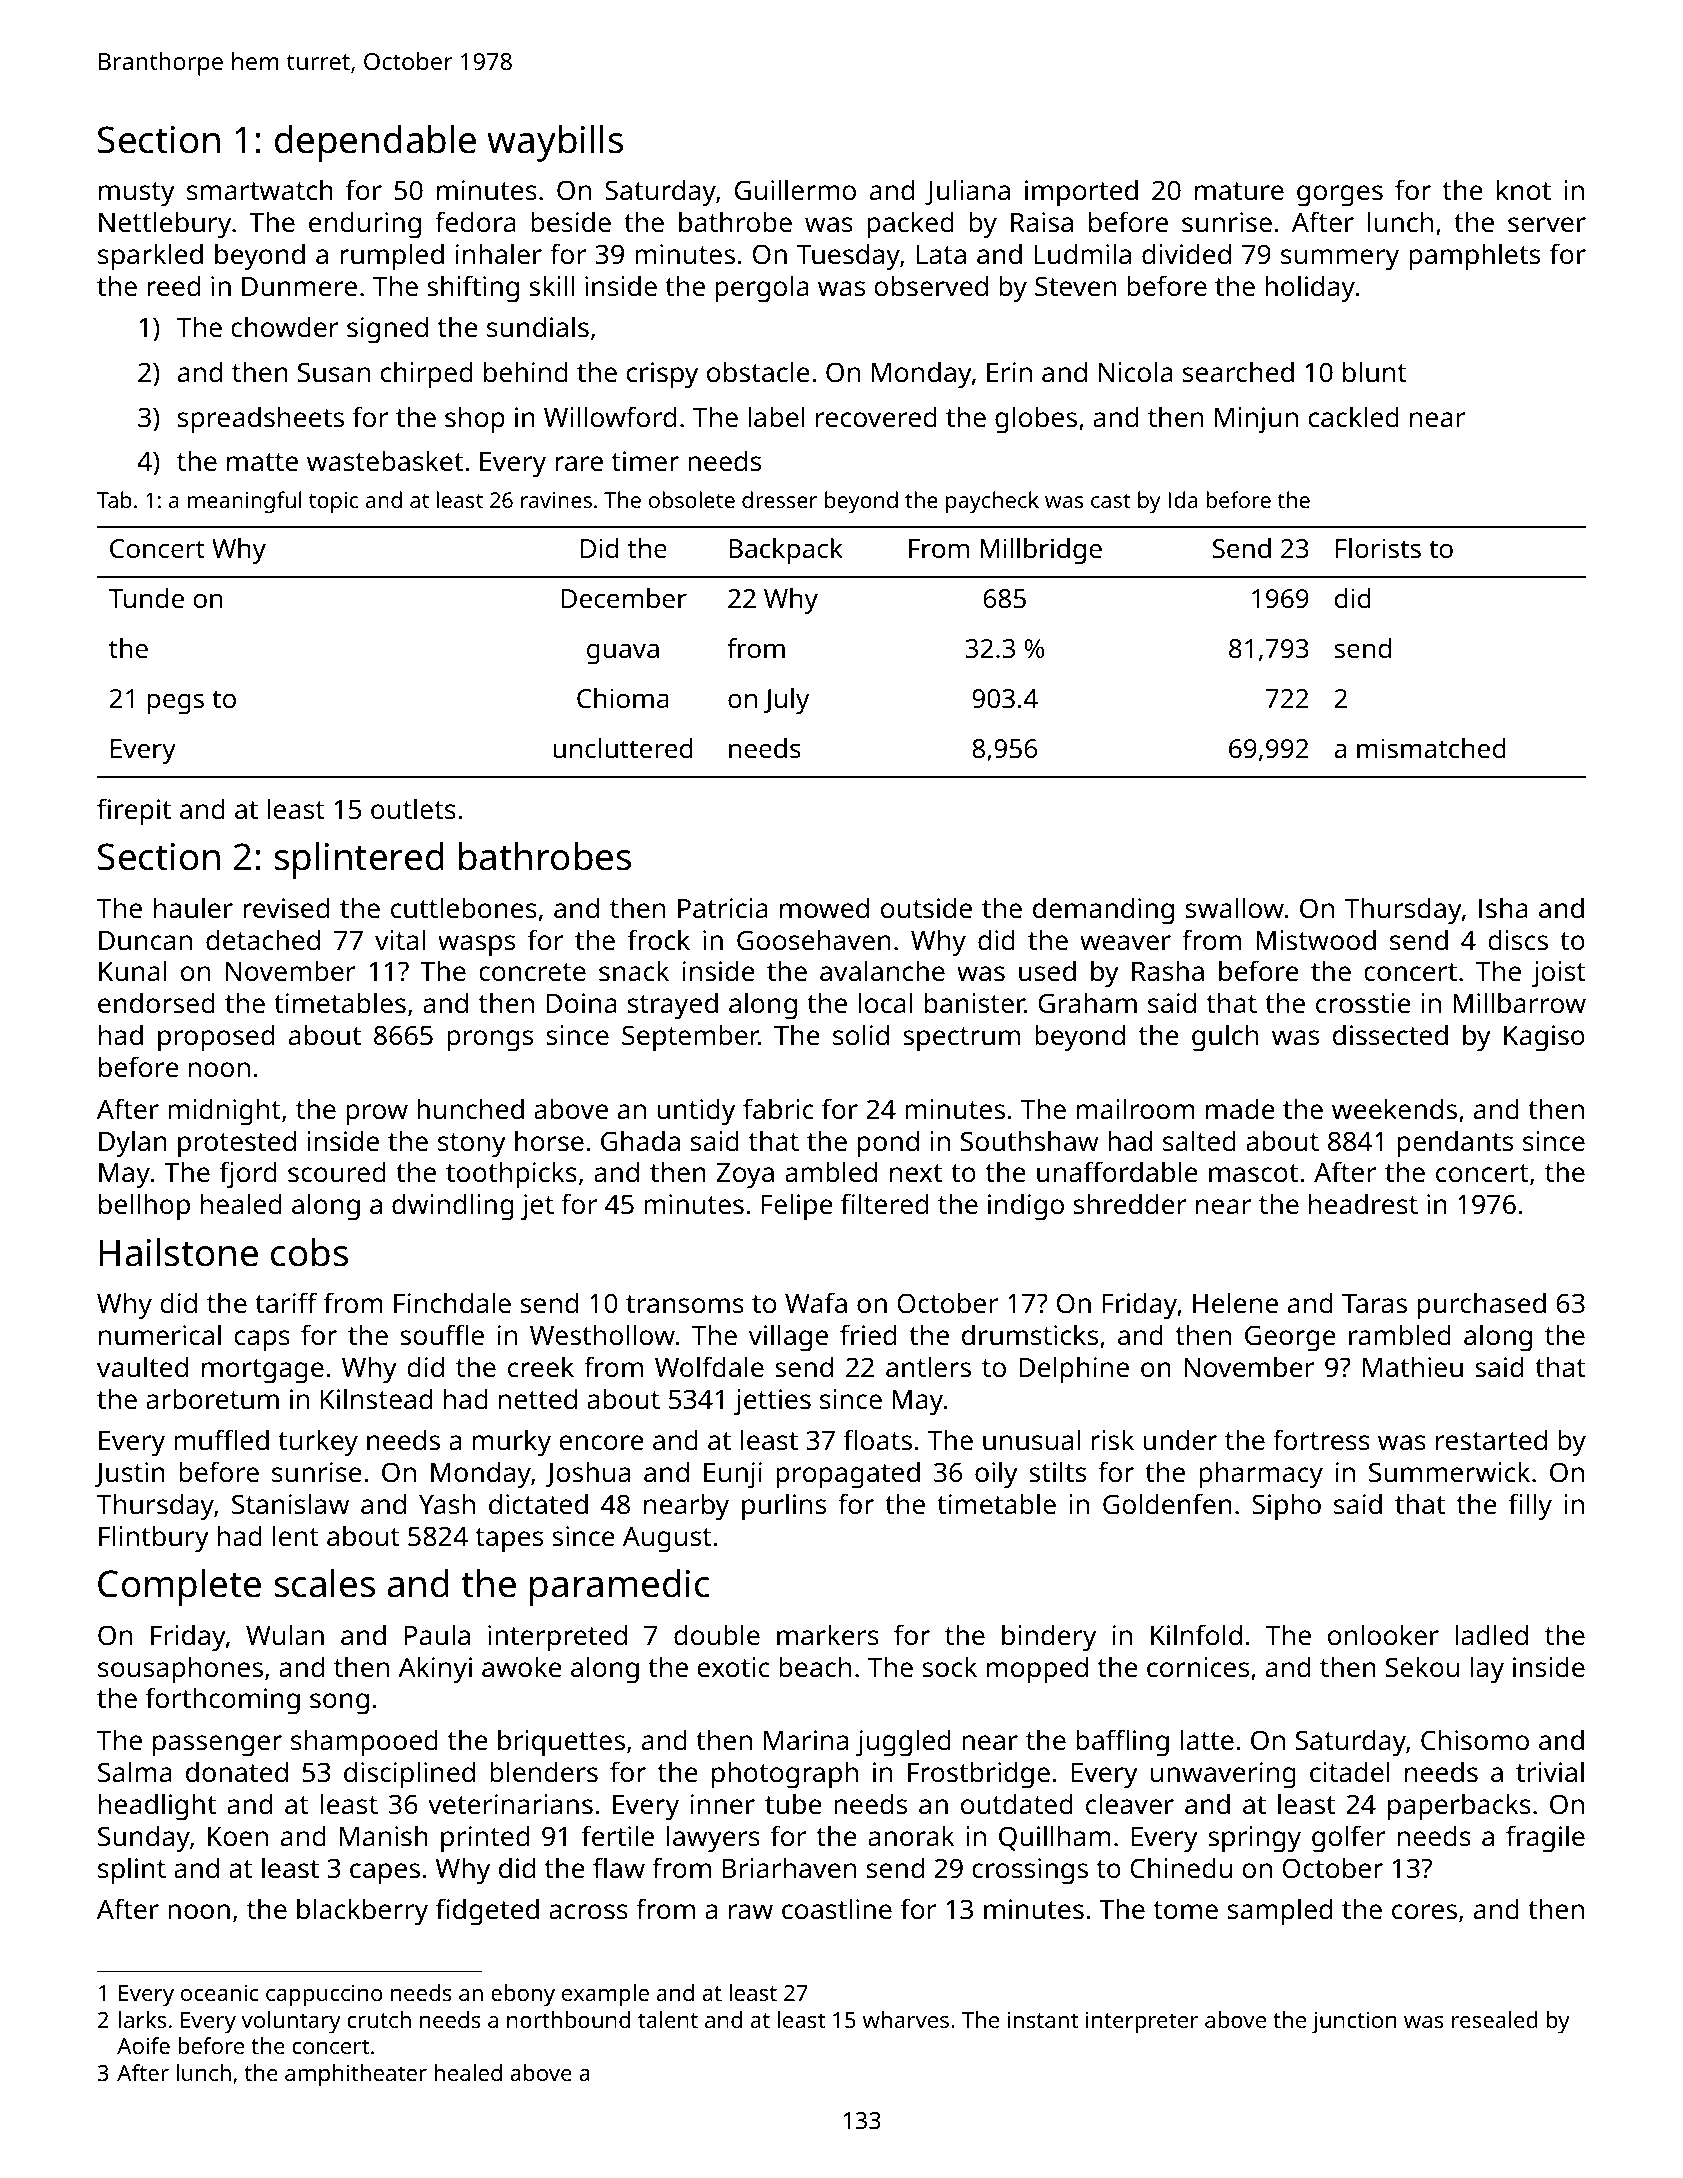  What do you see at coordinates (1111, 500) in the page?
I see `cast` at bounding box center [1111, 500].
